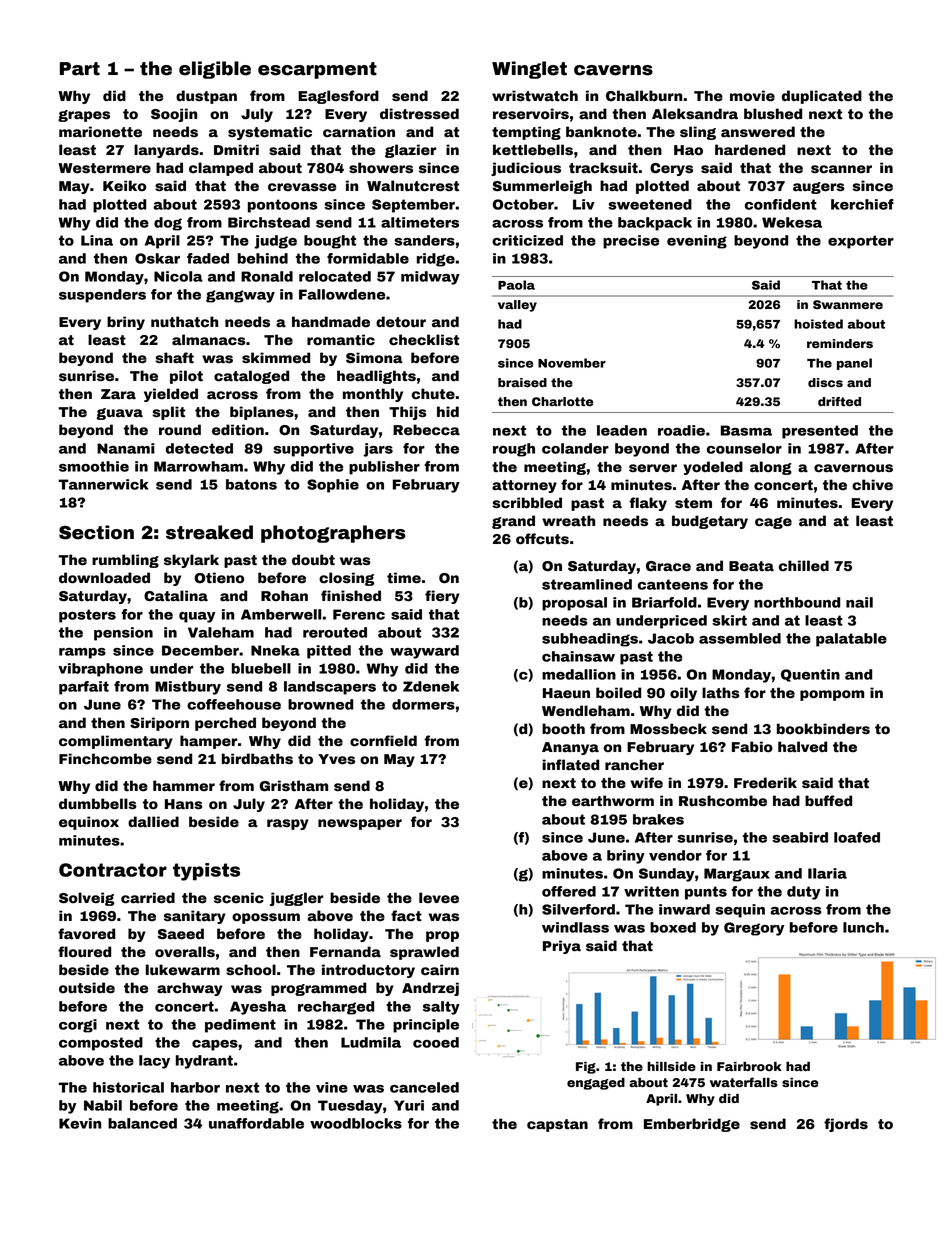 The width and height of the screenshot is (952, 1233). What do you see at coordinates (522, 382) in the screenshot?
I see `braised` at bounding box center [522, 382].
